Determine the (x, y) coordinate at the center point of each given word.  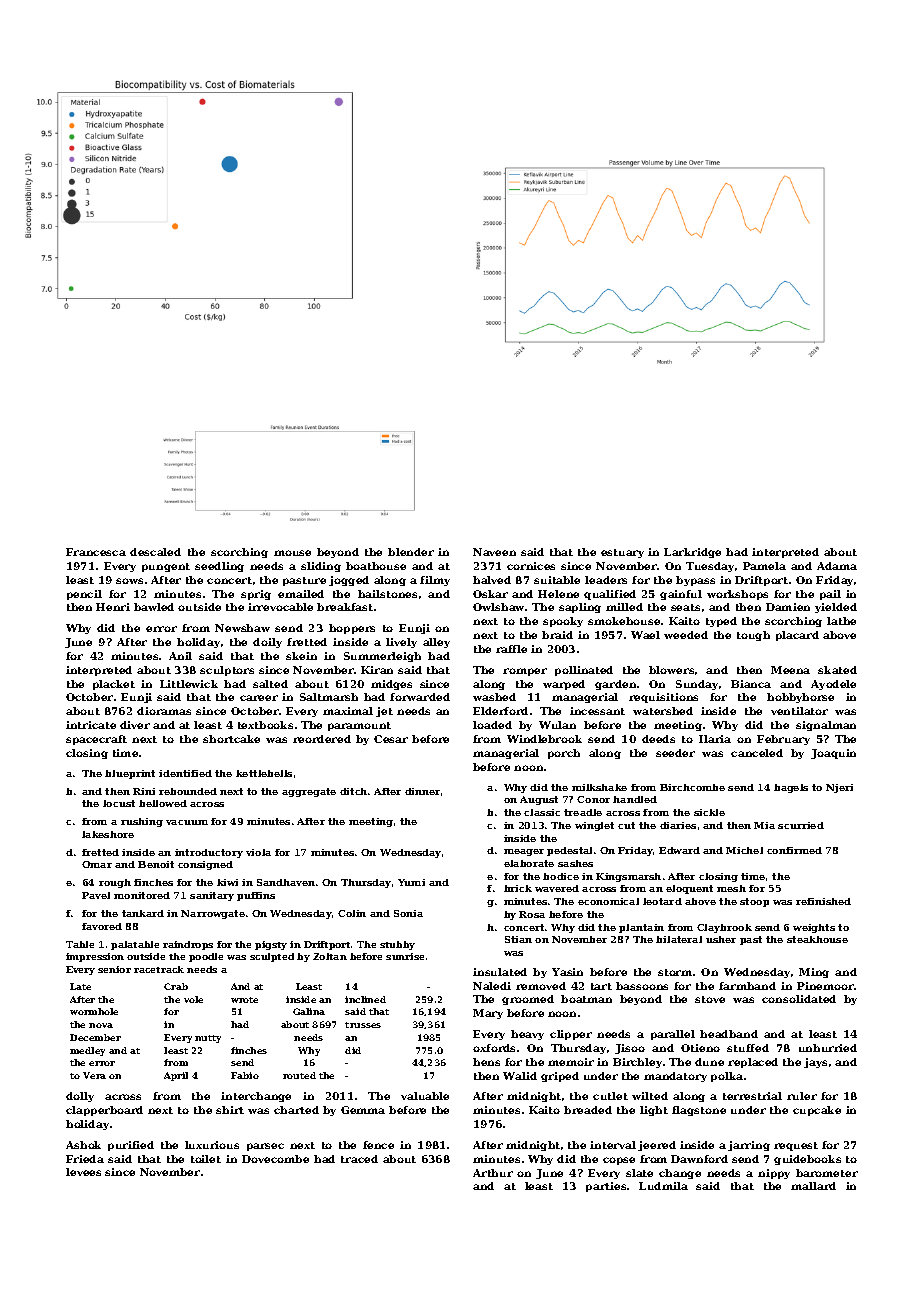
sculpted (272, 957)
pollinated (584, 671)
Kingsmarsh (628, 877)
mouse (292, 553)
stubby (397, 945)
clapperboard (104, 1111)
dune (709, 1062)
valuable (425, 1096)
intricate (91, 725)
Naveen (494, 552)
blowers (671, 670)
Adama (837, 566)
